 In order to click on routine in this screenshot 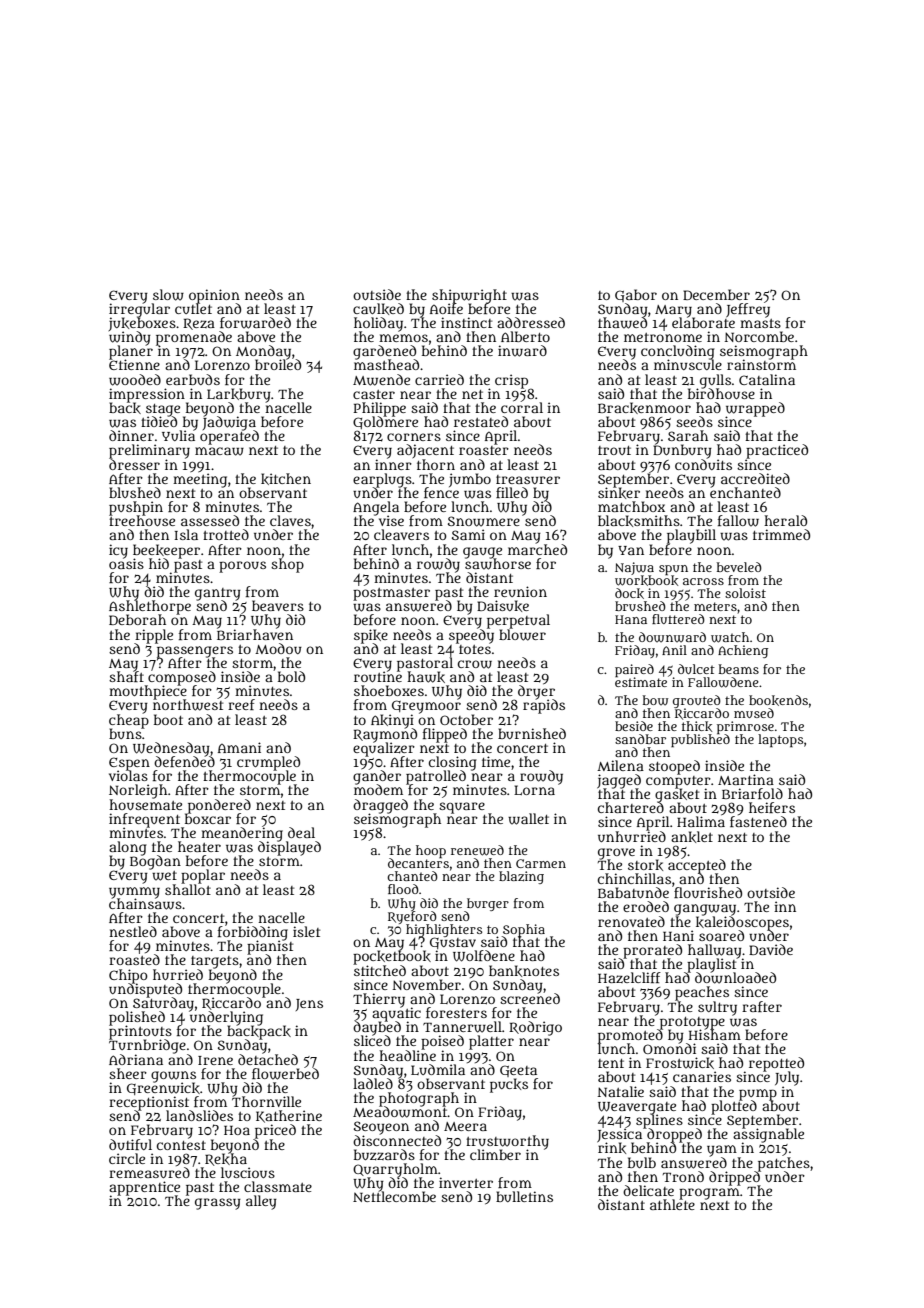, I will do `click(378, 676)`.
